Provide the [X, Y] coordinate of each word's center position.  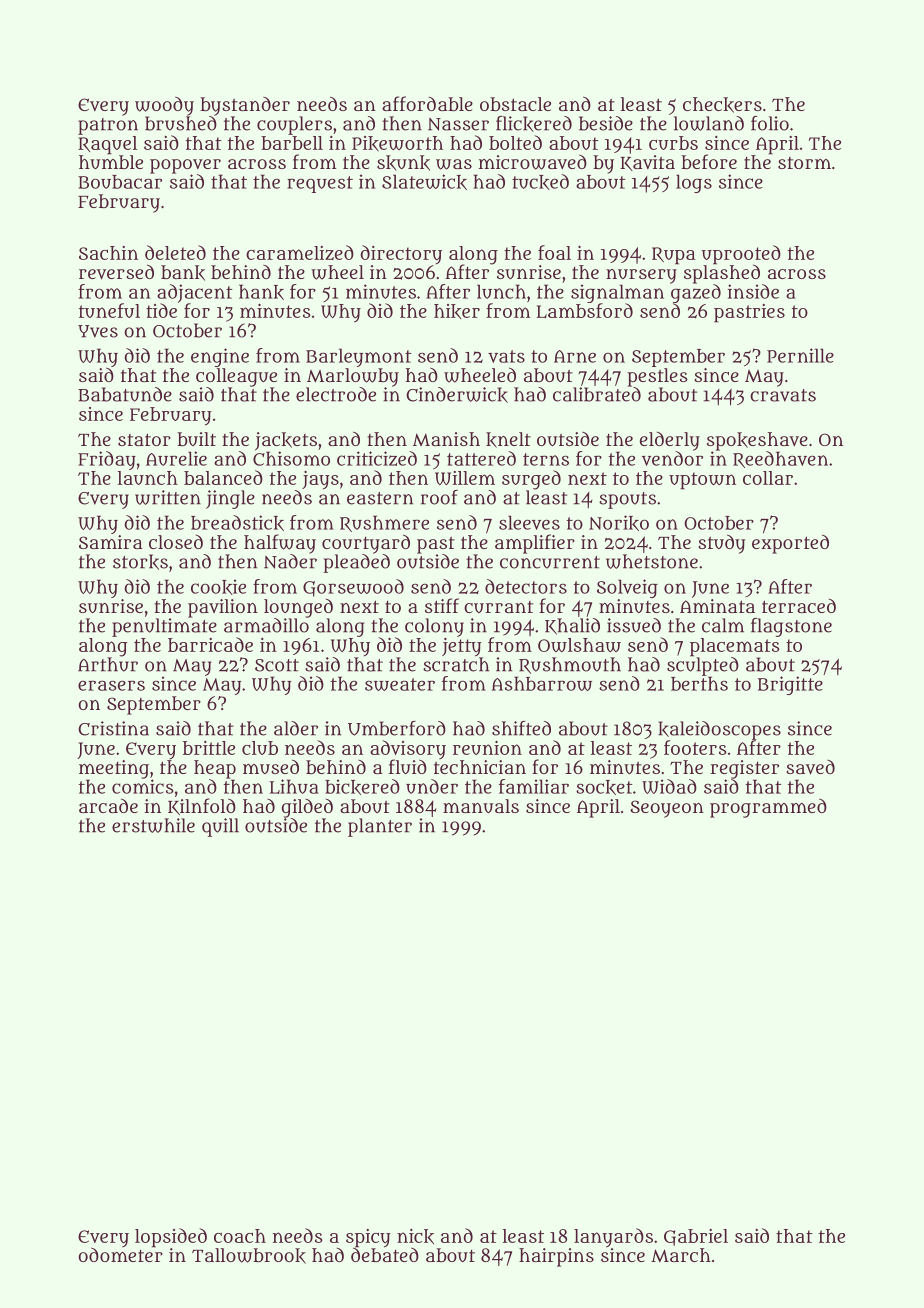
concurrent [550, 562]
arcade [108, 805]
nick [415, 1236]
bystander [245, 106]
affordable [427, 103]
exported [790, 544]
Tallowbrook [249, 1256]
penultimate [164, 627]
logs [694, 183]
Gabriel [696, 1237]
